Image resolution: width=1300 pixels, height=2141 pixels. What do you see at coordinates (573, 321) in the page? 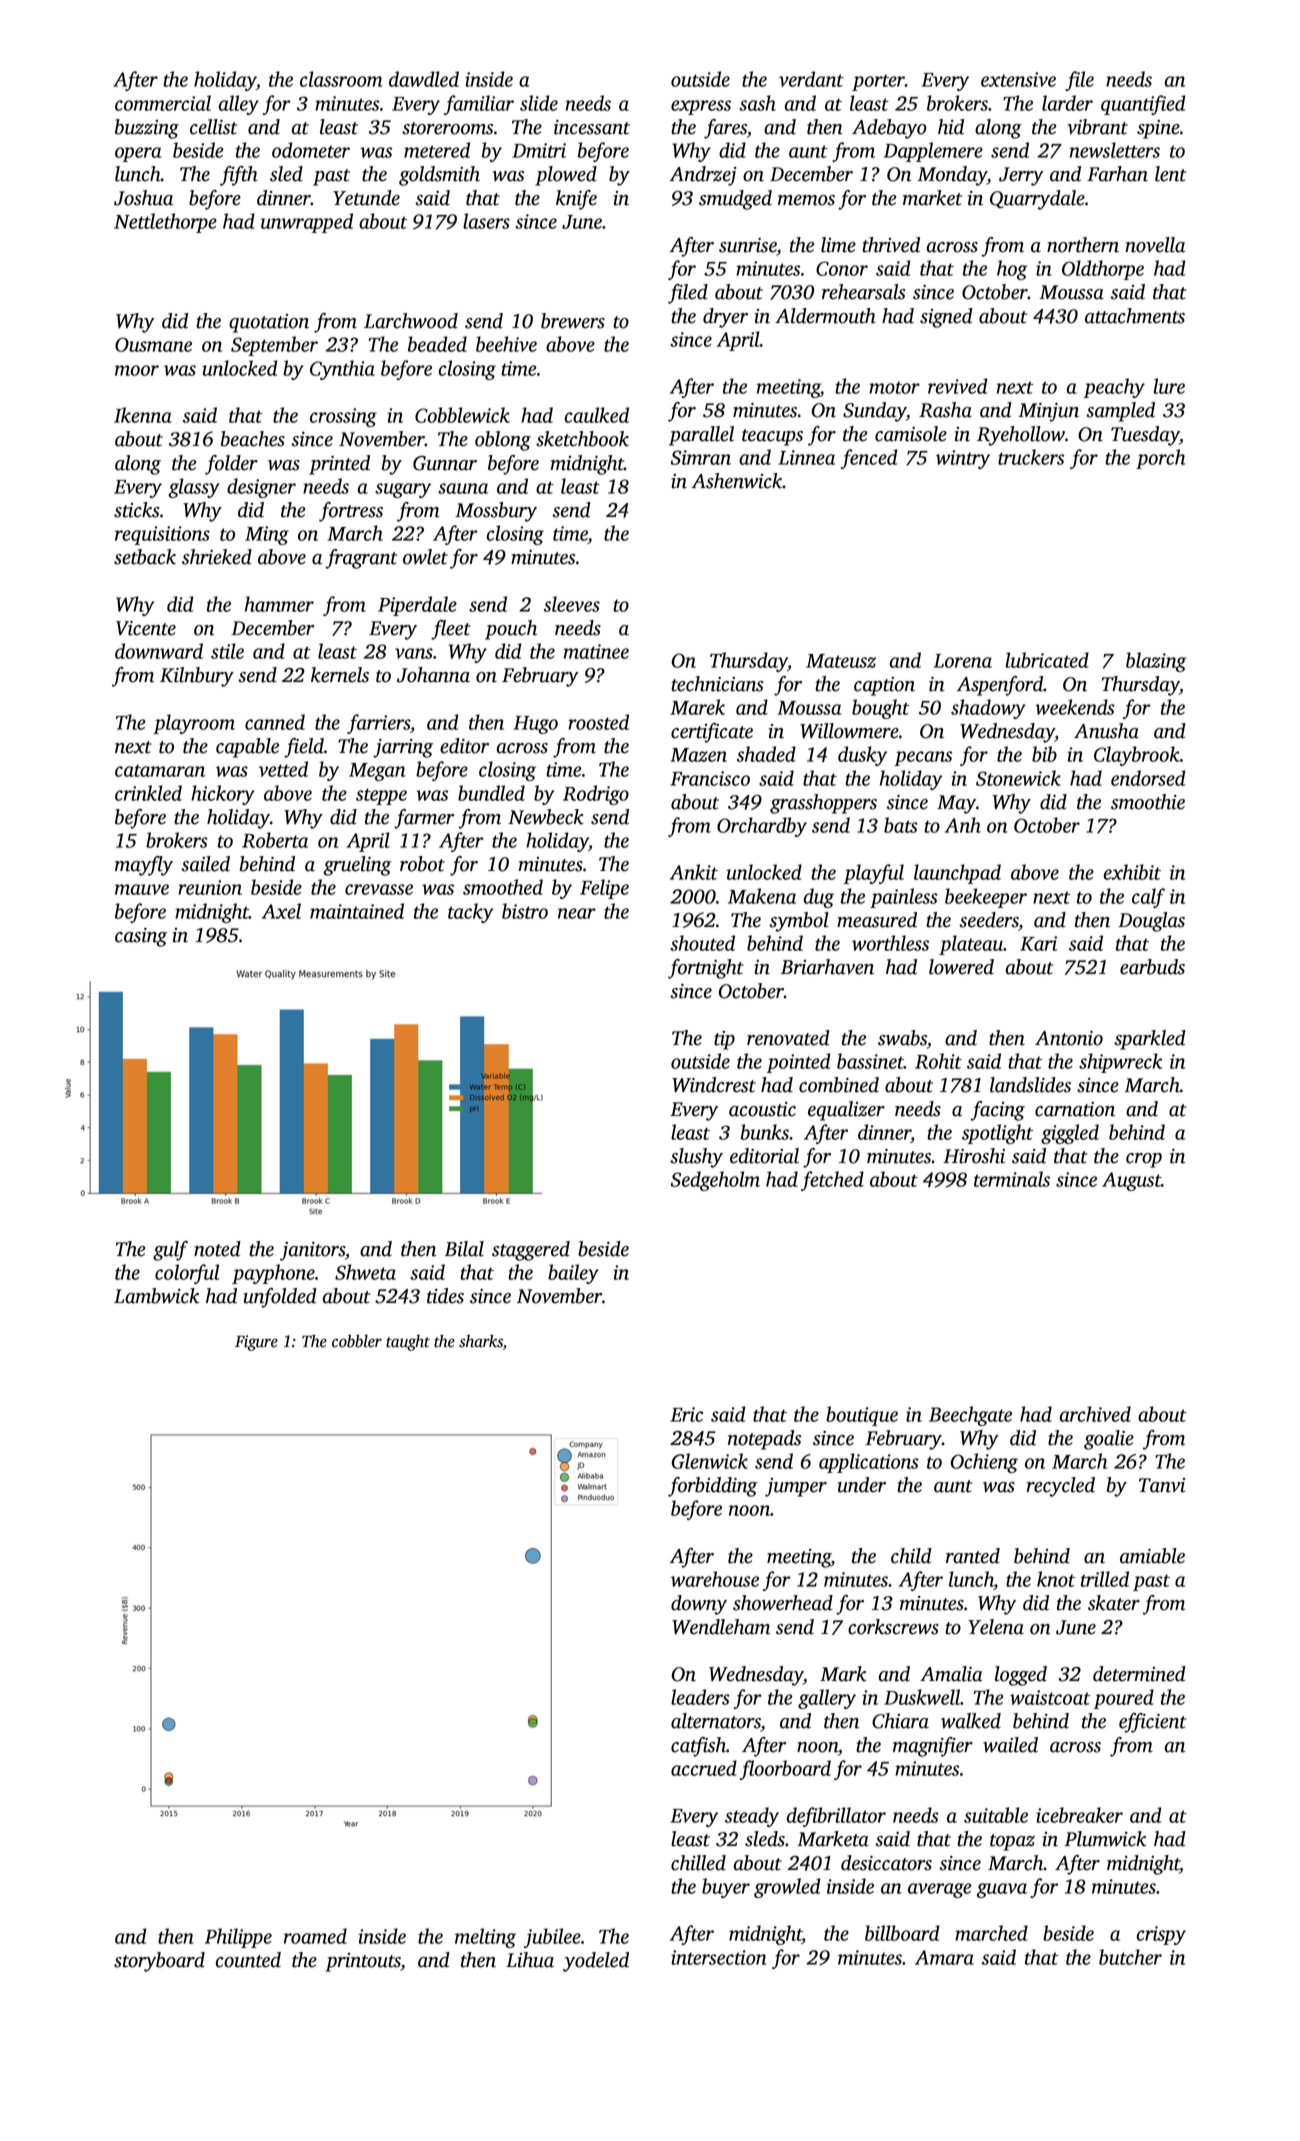
I see `brewers` at bounding box center [573, 321].
